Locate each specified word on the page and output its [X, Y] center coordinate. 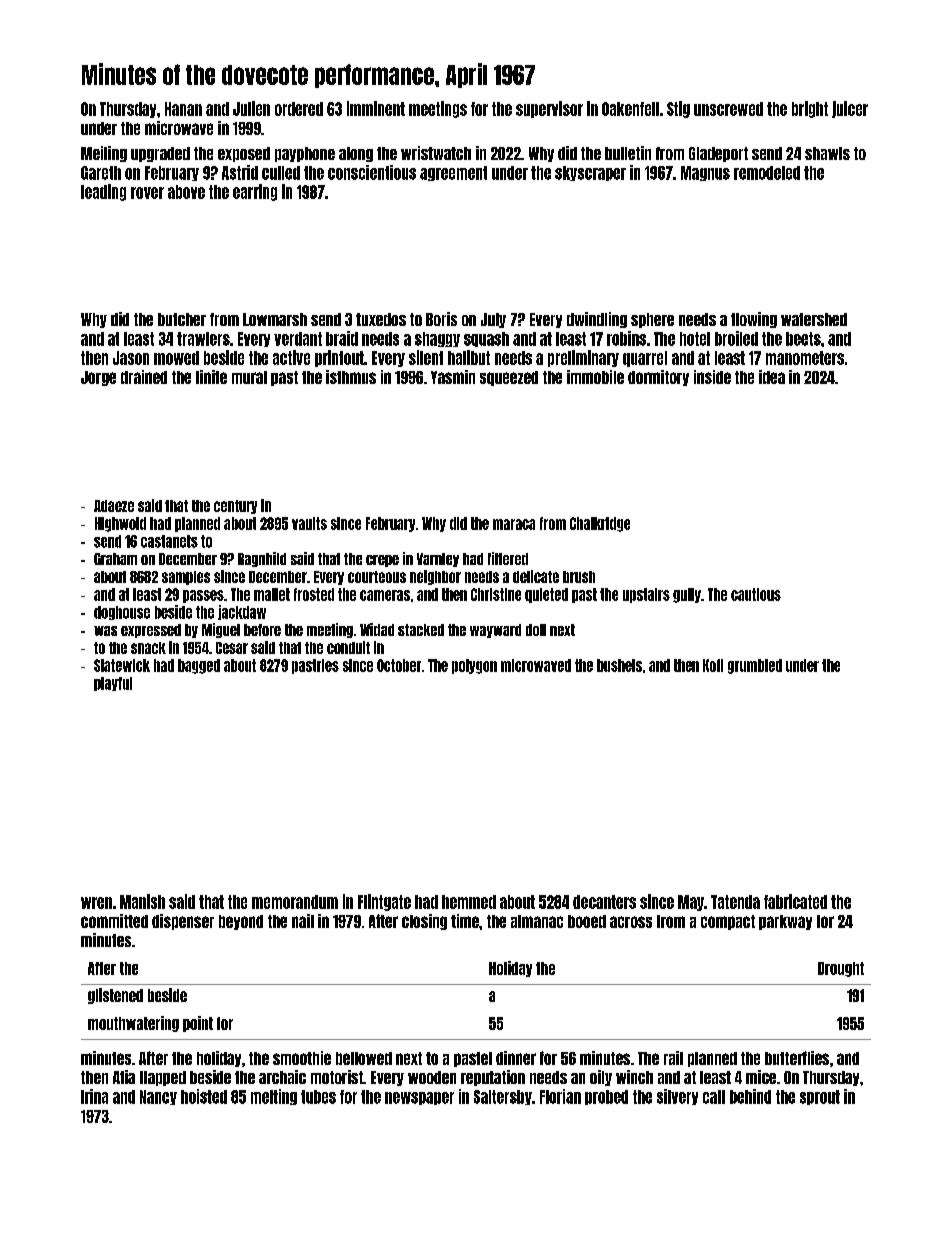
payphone [305, 154]
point [198, 1024]
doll [536, 630]
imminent [376, 108]
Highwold [120, 524]
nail [303, 921]
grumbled [755, 666]
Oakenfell [630, 109]
